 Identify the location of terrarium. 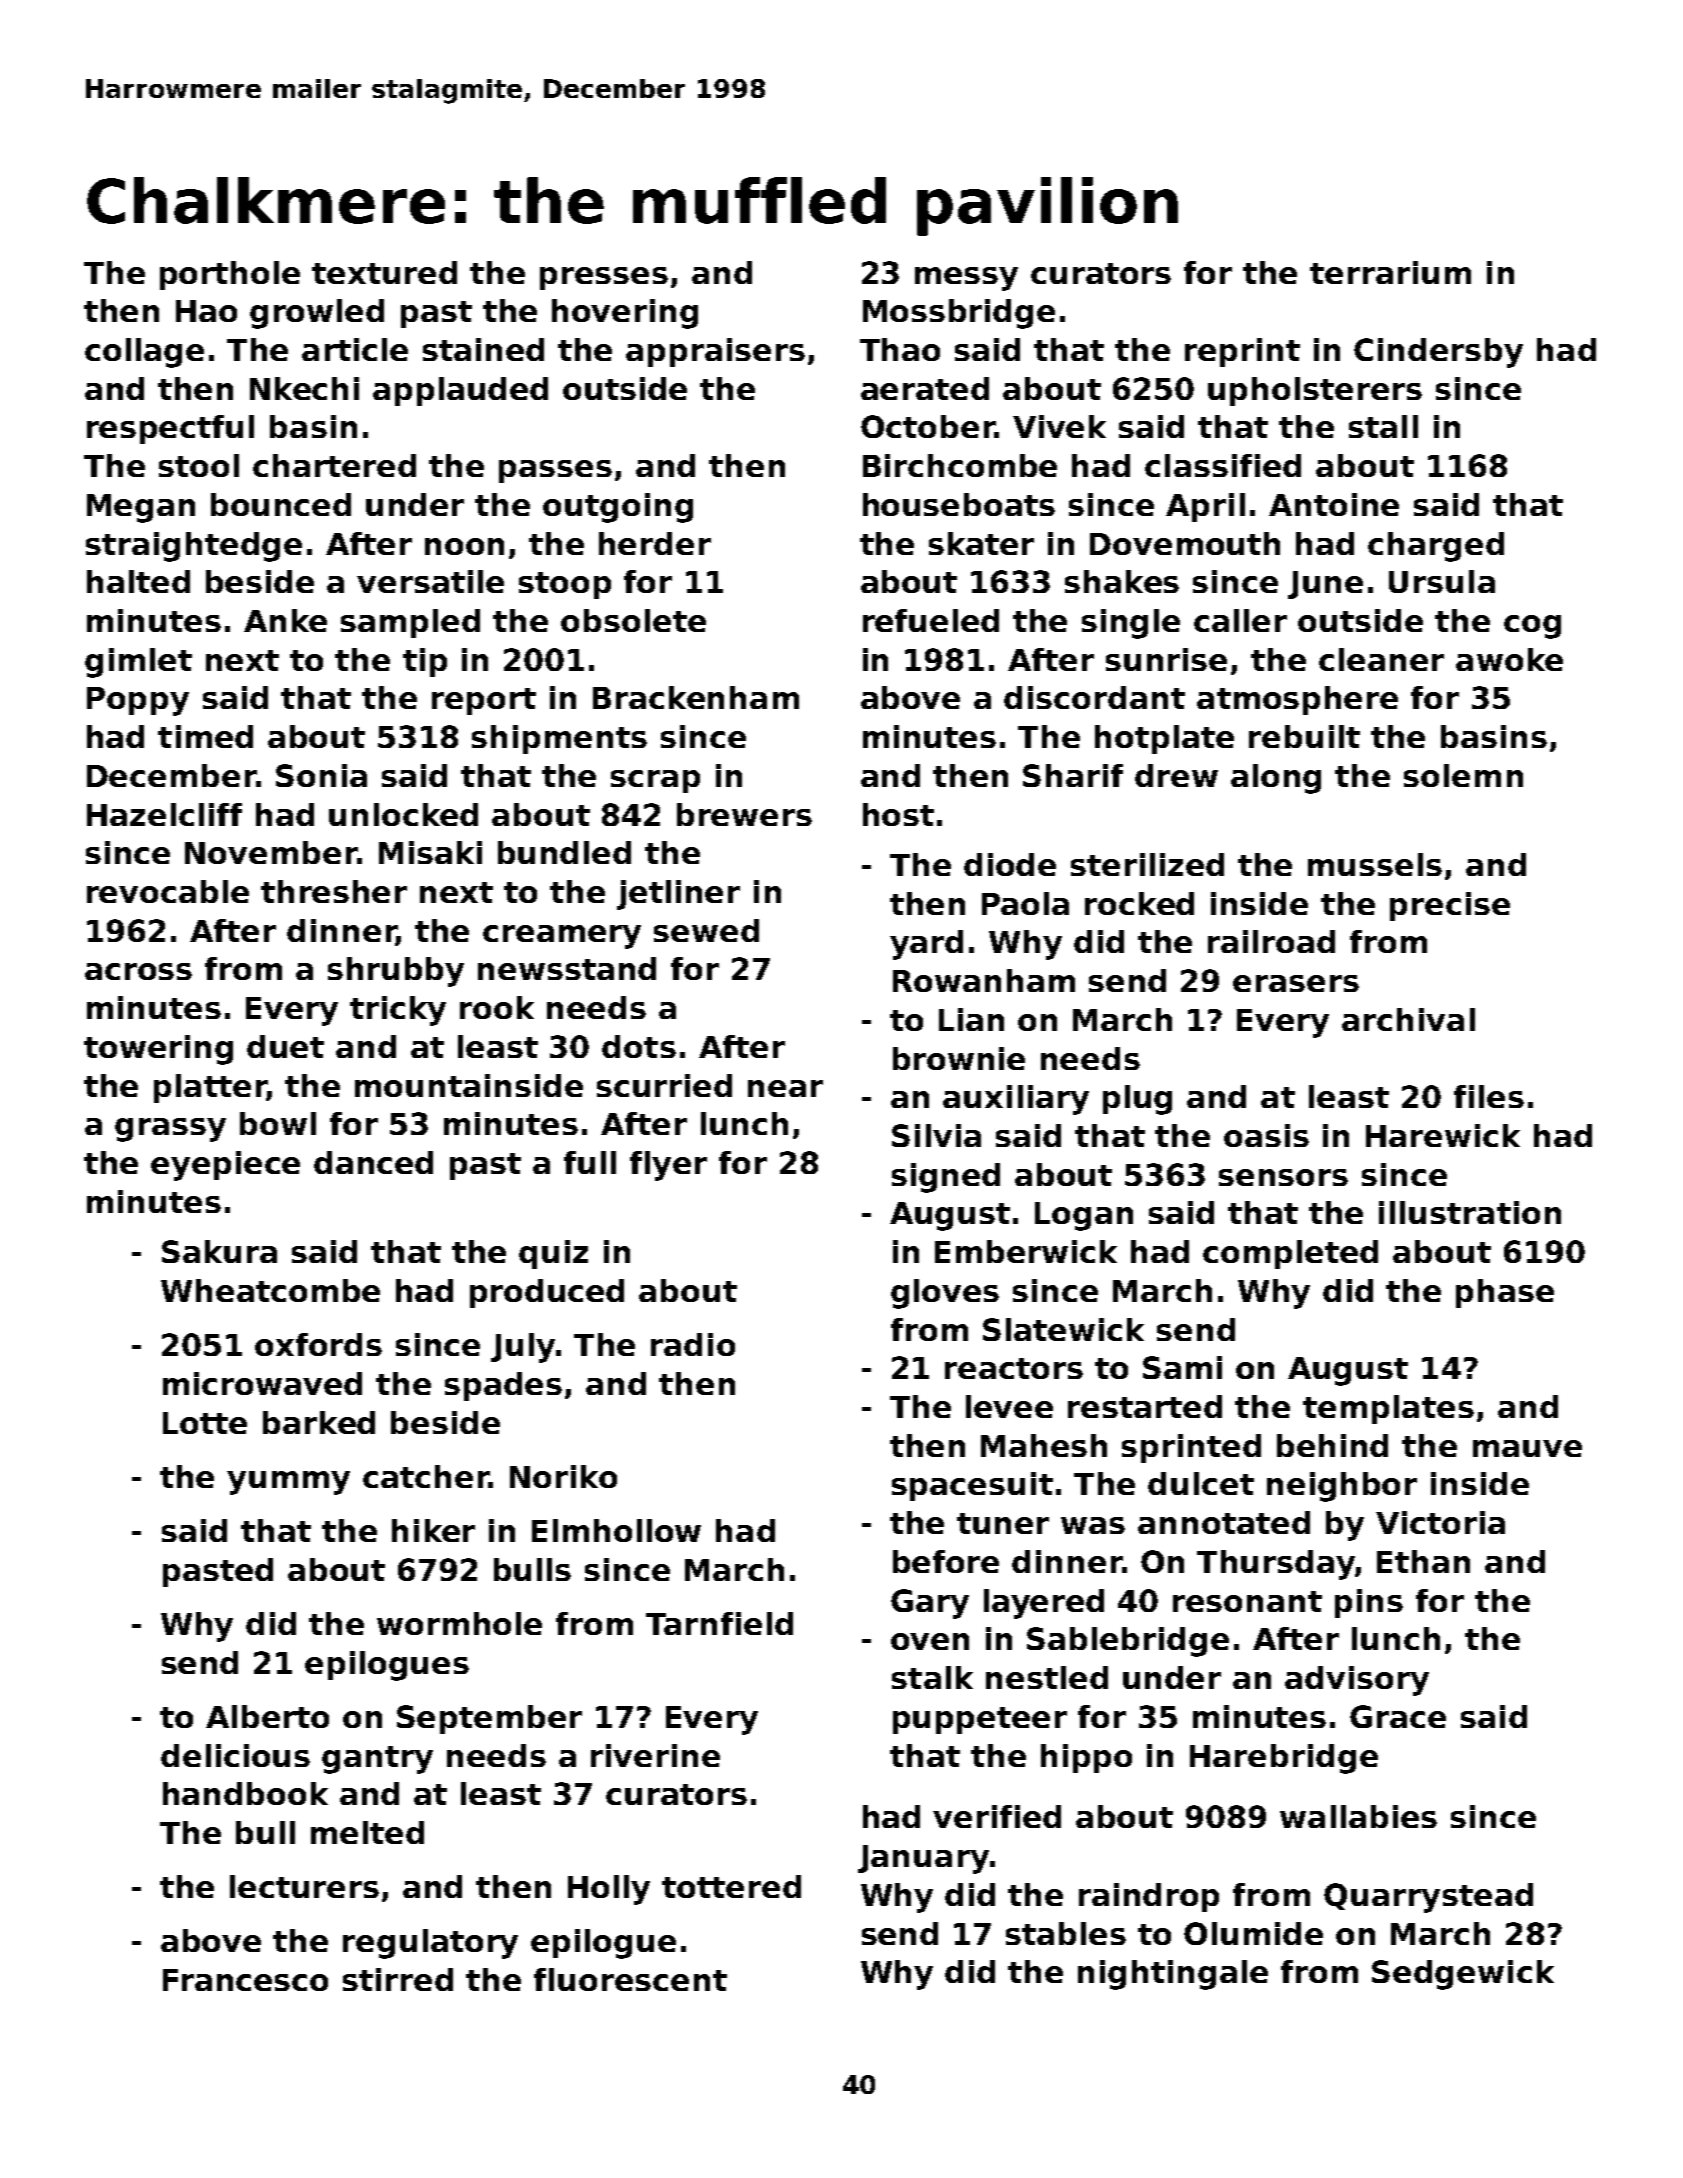
(1390, 272).
